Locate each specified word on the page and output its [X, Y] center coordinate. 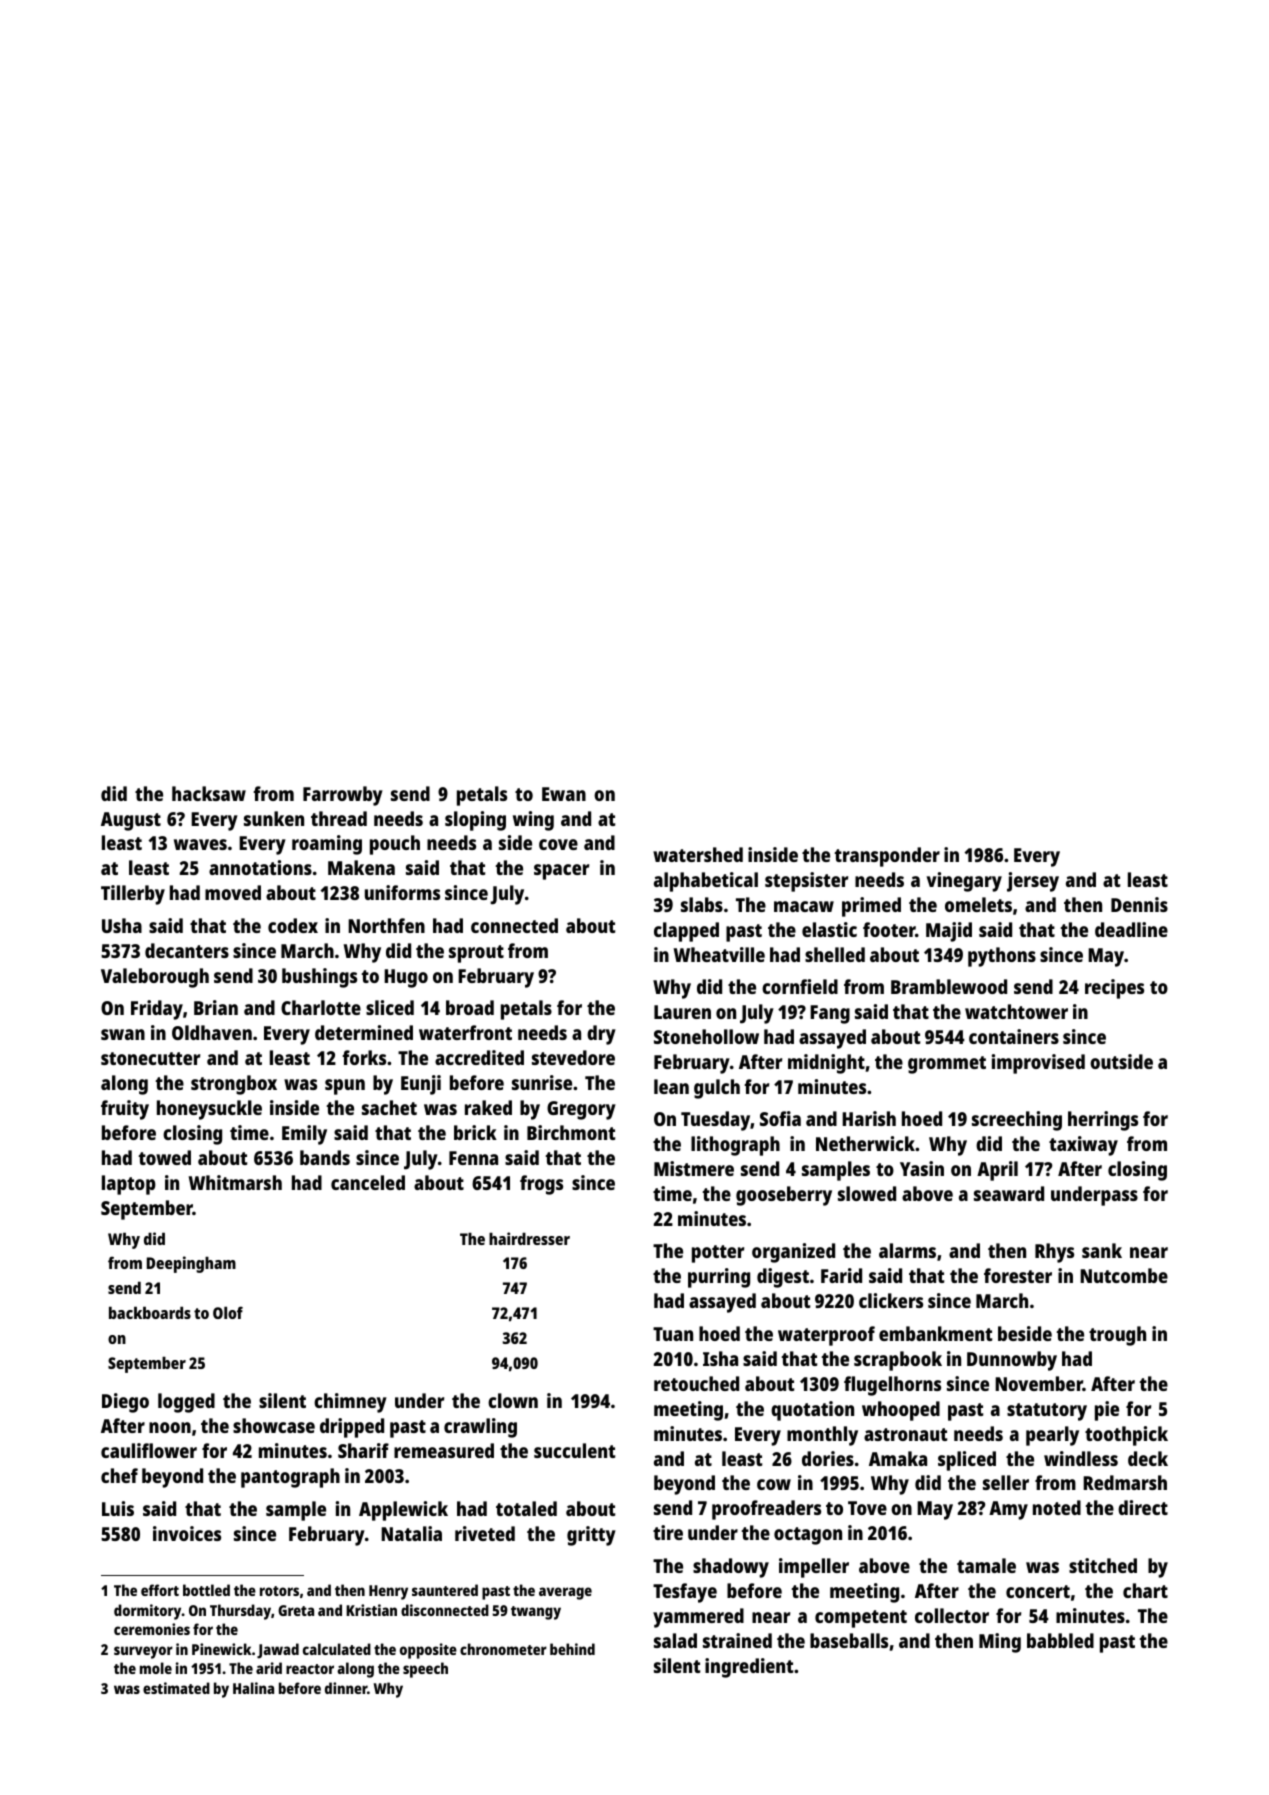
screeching [1017, 1121]
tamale [986, 1565]
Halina [253, 1688]
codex [293, 925]
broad [470, 1007]
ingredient [749, 1668]
